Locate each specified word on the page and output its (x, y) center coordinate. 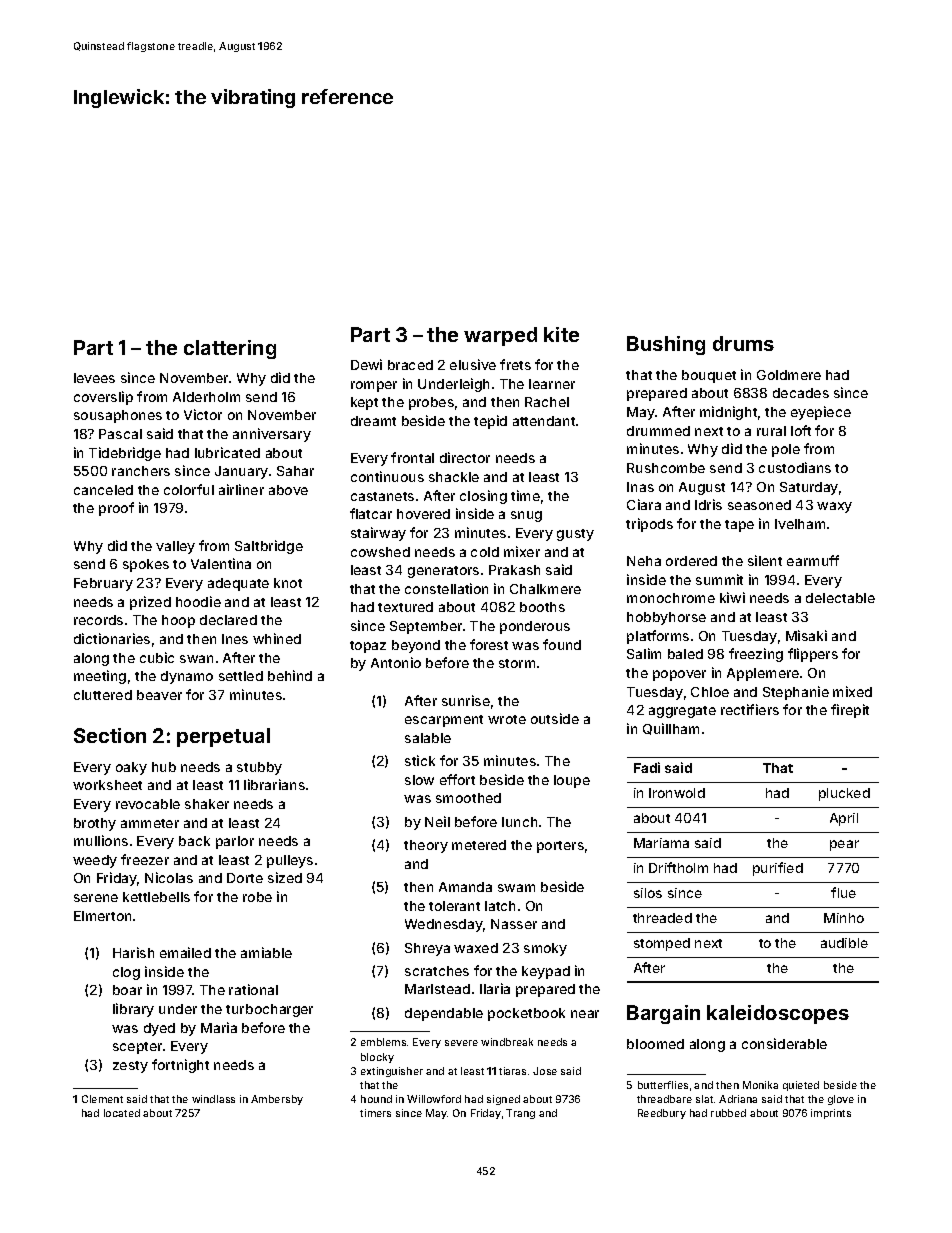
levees (94, 378)
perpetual (223, 737)
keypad (546, 972)
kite (561, 334)
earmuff (813, 560)
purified (778, 869)
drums (743, 343)
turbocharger (269, 1010)
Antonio (396, 662)
